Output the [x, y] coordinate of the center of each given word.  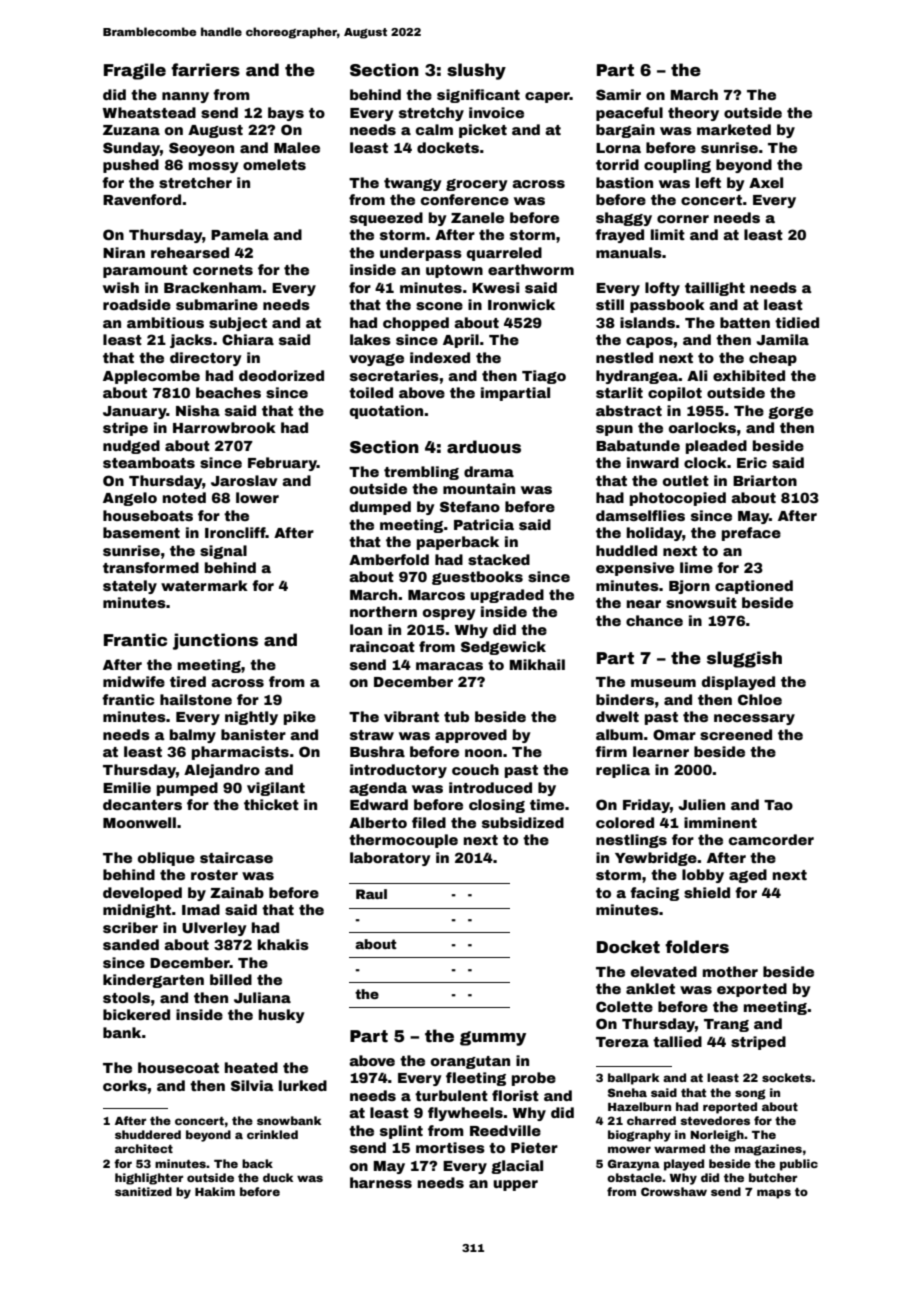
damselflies [640, 515]
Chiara [248, 339]
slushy [476, 71]
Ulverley [214, 929]
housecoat [178, 1067]
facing [654, 894]
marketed [734, 129]
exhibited [749, 375]
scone [439, 306]
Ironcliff [235, 532]
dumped [380, 508]
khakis [283, 944]
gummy [493, 1038]
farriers [205, 70]
